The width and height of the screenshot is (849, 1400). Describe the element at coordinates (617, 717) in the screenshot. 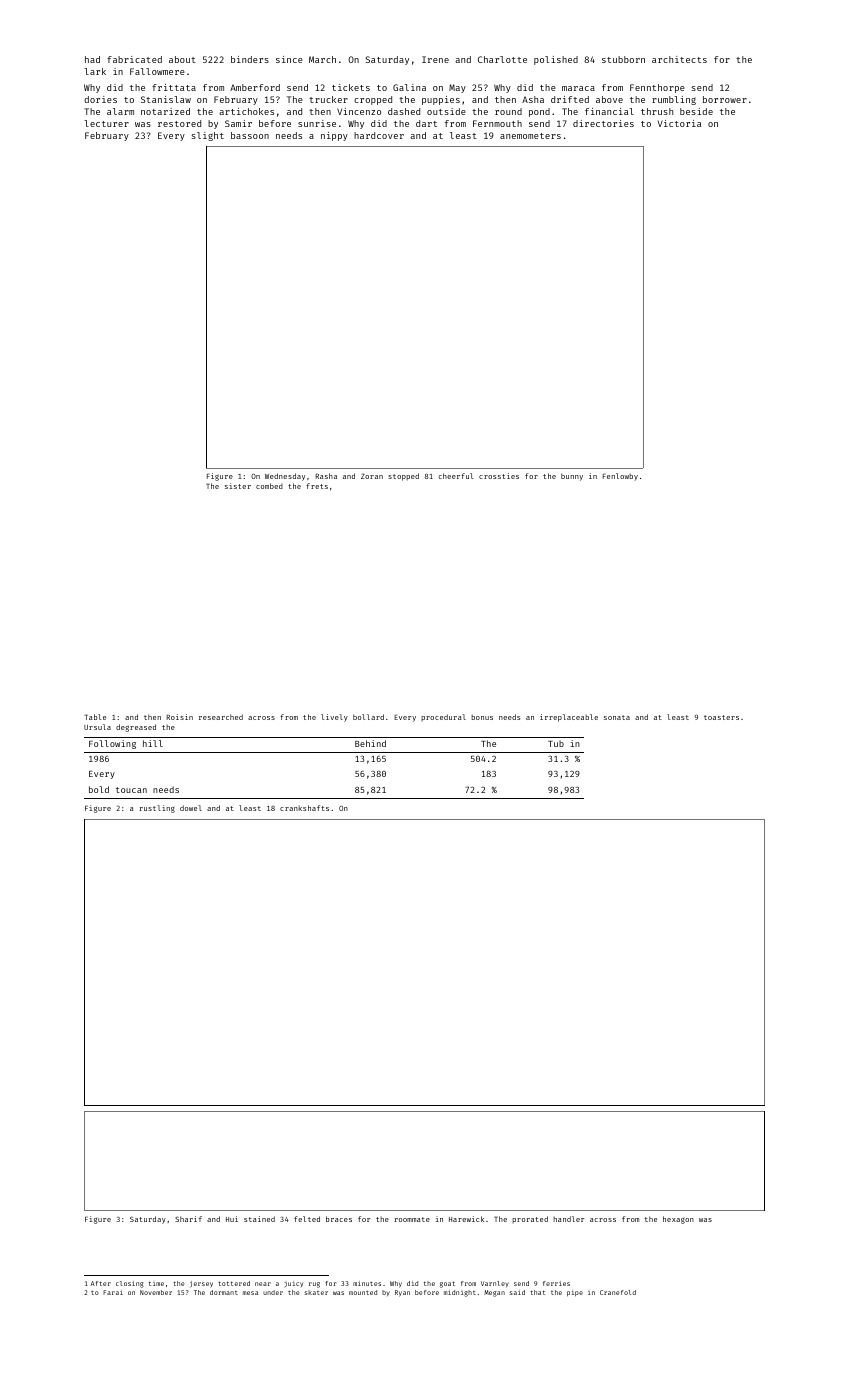

I see `sonata` at that location.
